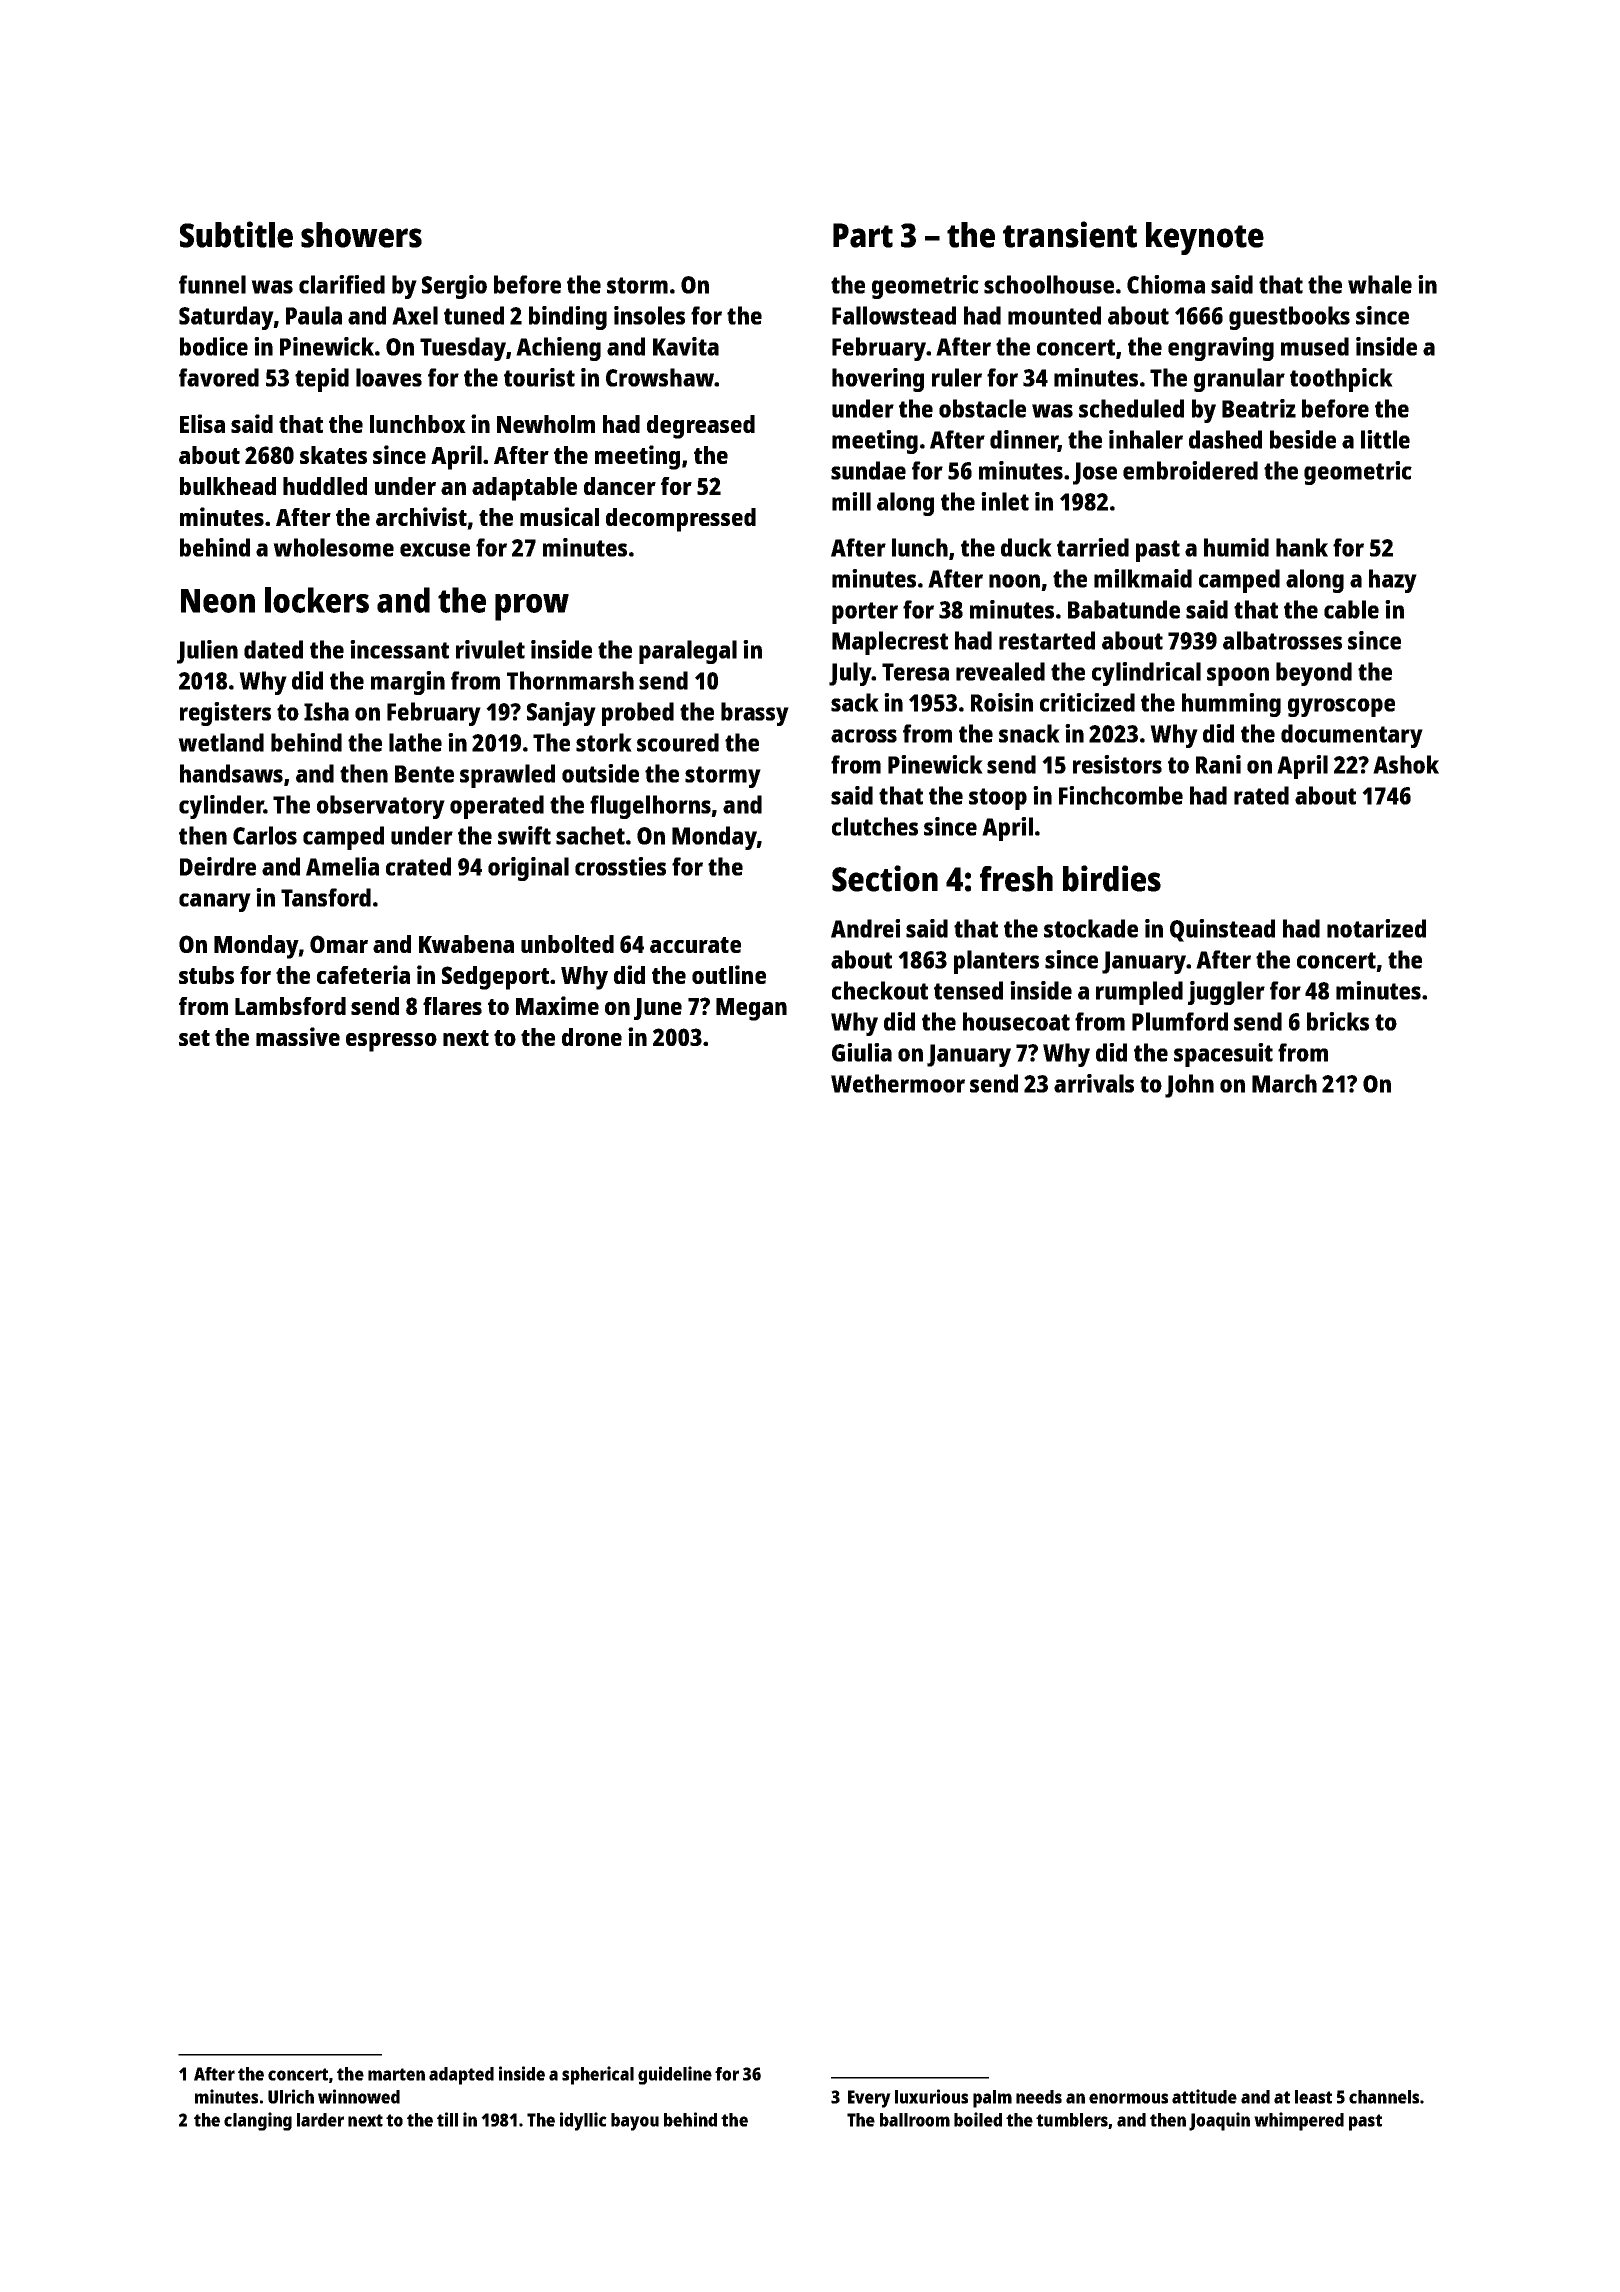 The image size is (1620, 2292). I want to click on Joaquin, so click(1219, 2121).
